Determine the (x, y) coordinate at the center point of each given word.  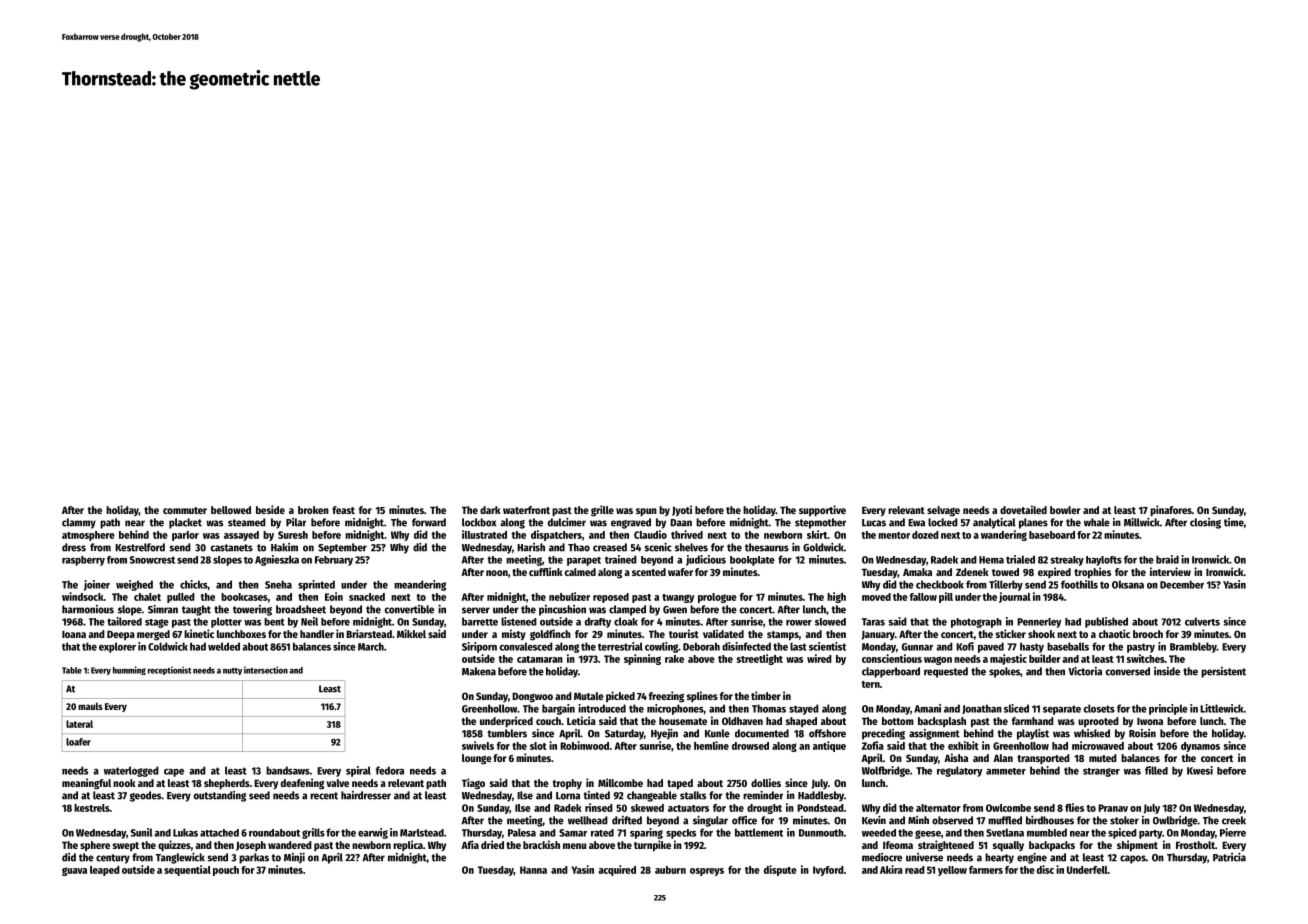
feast (343, 510)
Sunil (141, 832)
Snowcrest (152, 560)
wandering (1004, 535)
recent (324, 796)
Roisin (1142, 733)
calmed (580, 572)
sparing (646, 833)
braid (1167, 559)
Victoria (1085, 671)
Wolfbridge (886, 771)
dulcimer (567, 522)
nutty (232, 671)
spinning (642, 659)
